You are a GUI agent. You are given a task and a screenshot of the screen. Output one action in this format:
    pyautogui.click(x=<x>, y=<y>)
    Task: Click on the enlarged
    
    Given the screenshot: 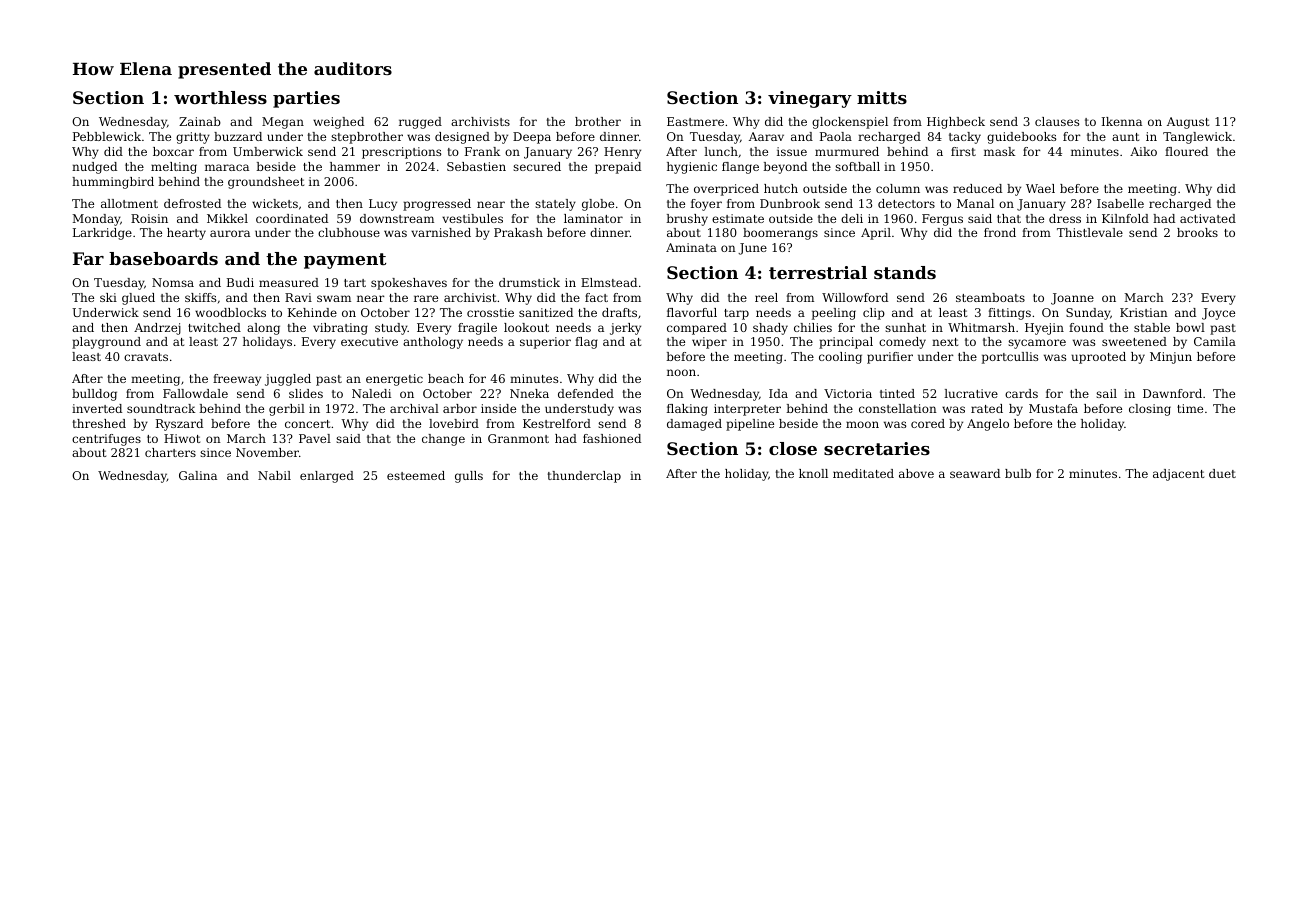 What is the action you would take?
    pyautogui.click(x=327, y=477)
